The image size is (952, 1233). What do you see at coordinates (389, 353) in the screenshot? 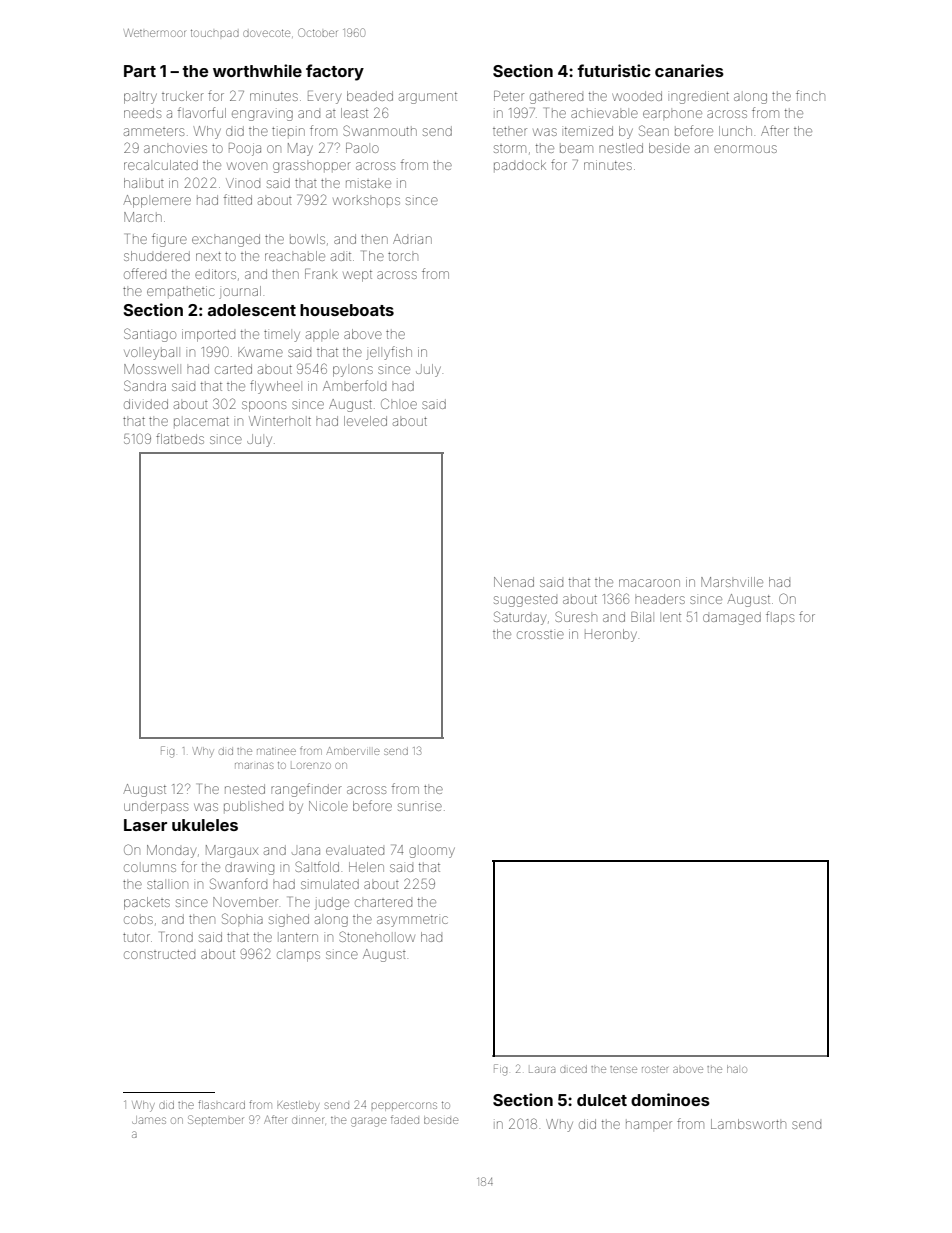
I see `jellyfish` at bounding box center [389, 353].
